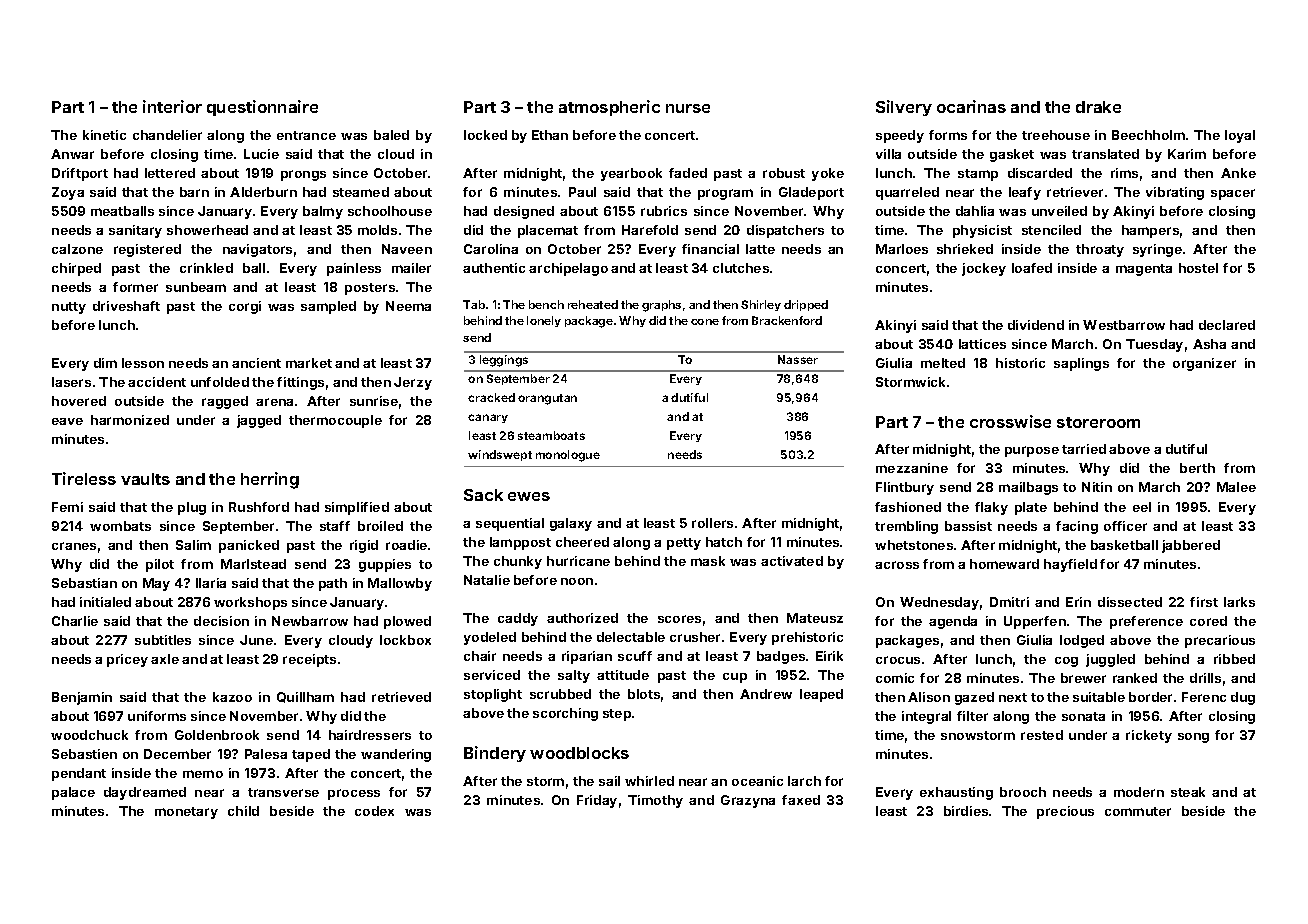 This screenshot has height=924, width=1308. Describe the element at coordinates (1012, 155) in the screenshot. I see `gasket` at that location.
